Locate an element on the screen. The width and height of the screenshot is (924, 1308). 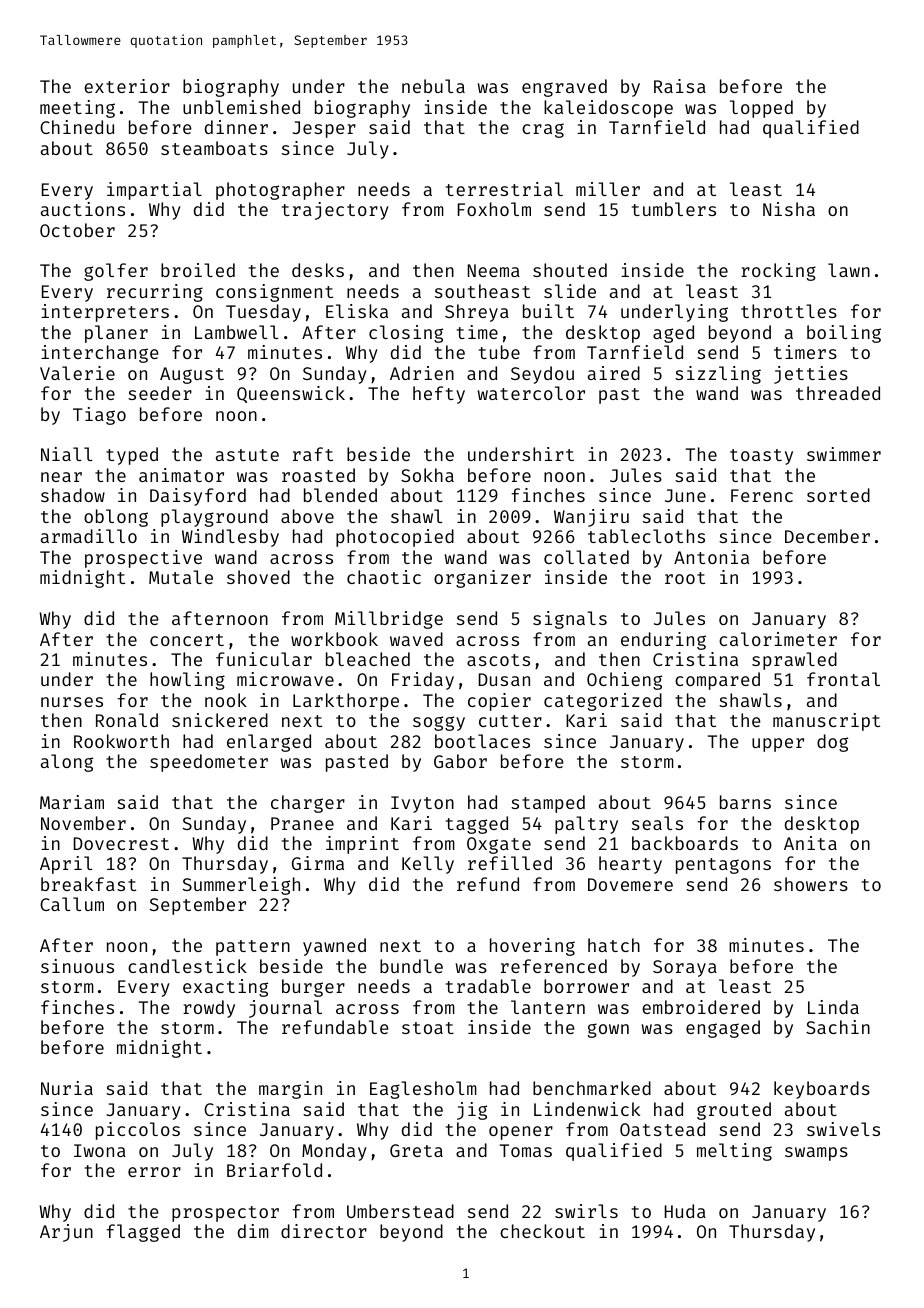
showers is located at coordinates (811, 884).
